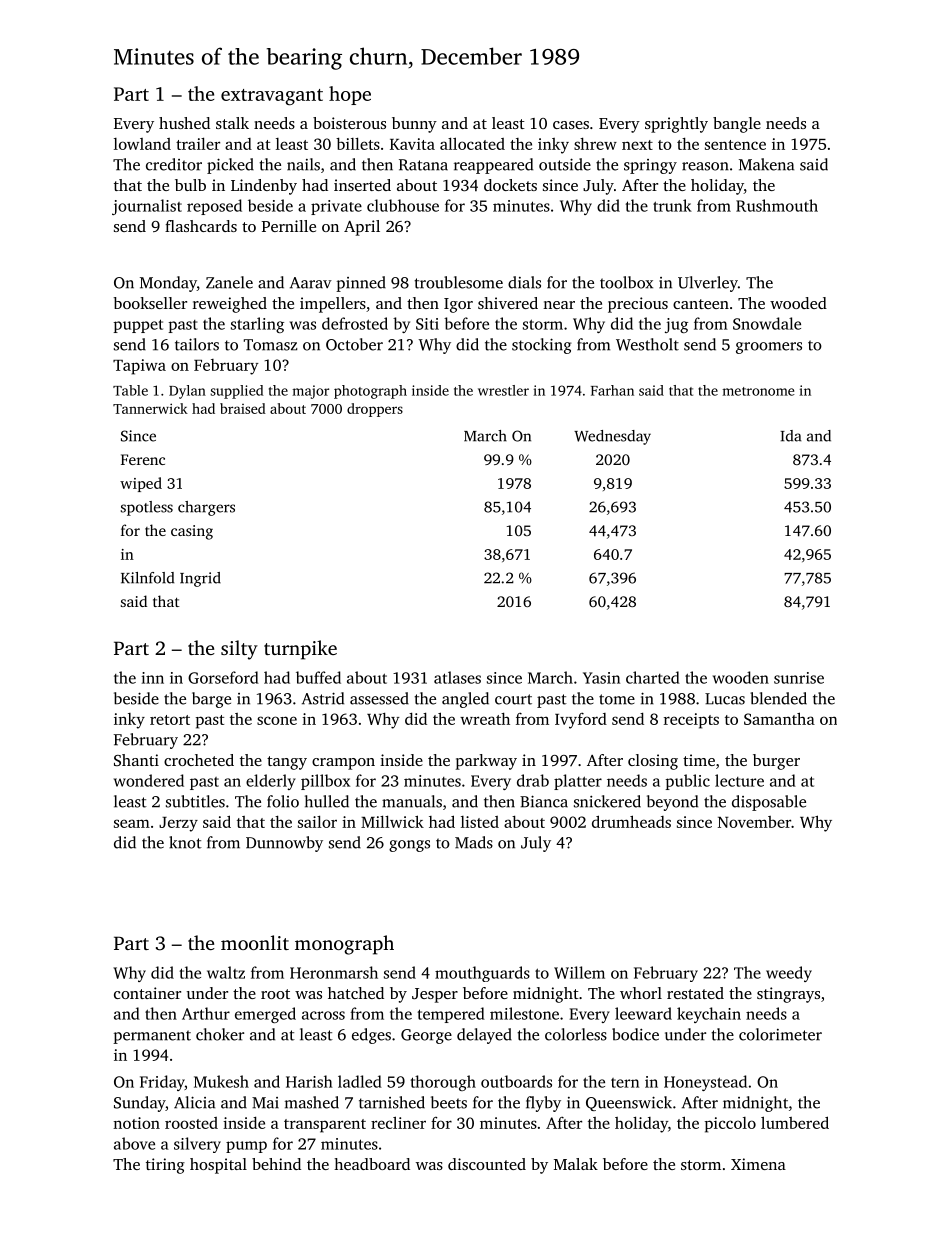 The height and width of the page is (1233, 952). Describe the element at coordinates (165, 1166) in the page. I see `tiring` at that location.
